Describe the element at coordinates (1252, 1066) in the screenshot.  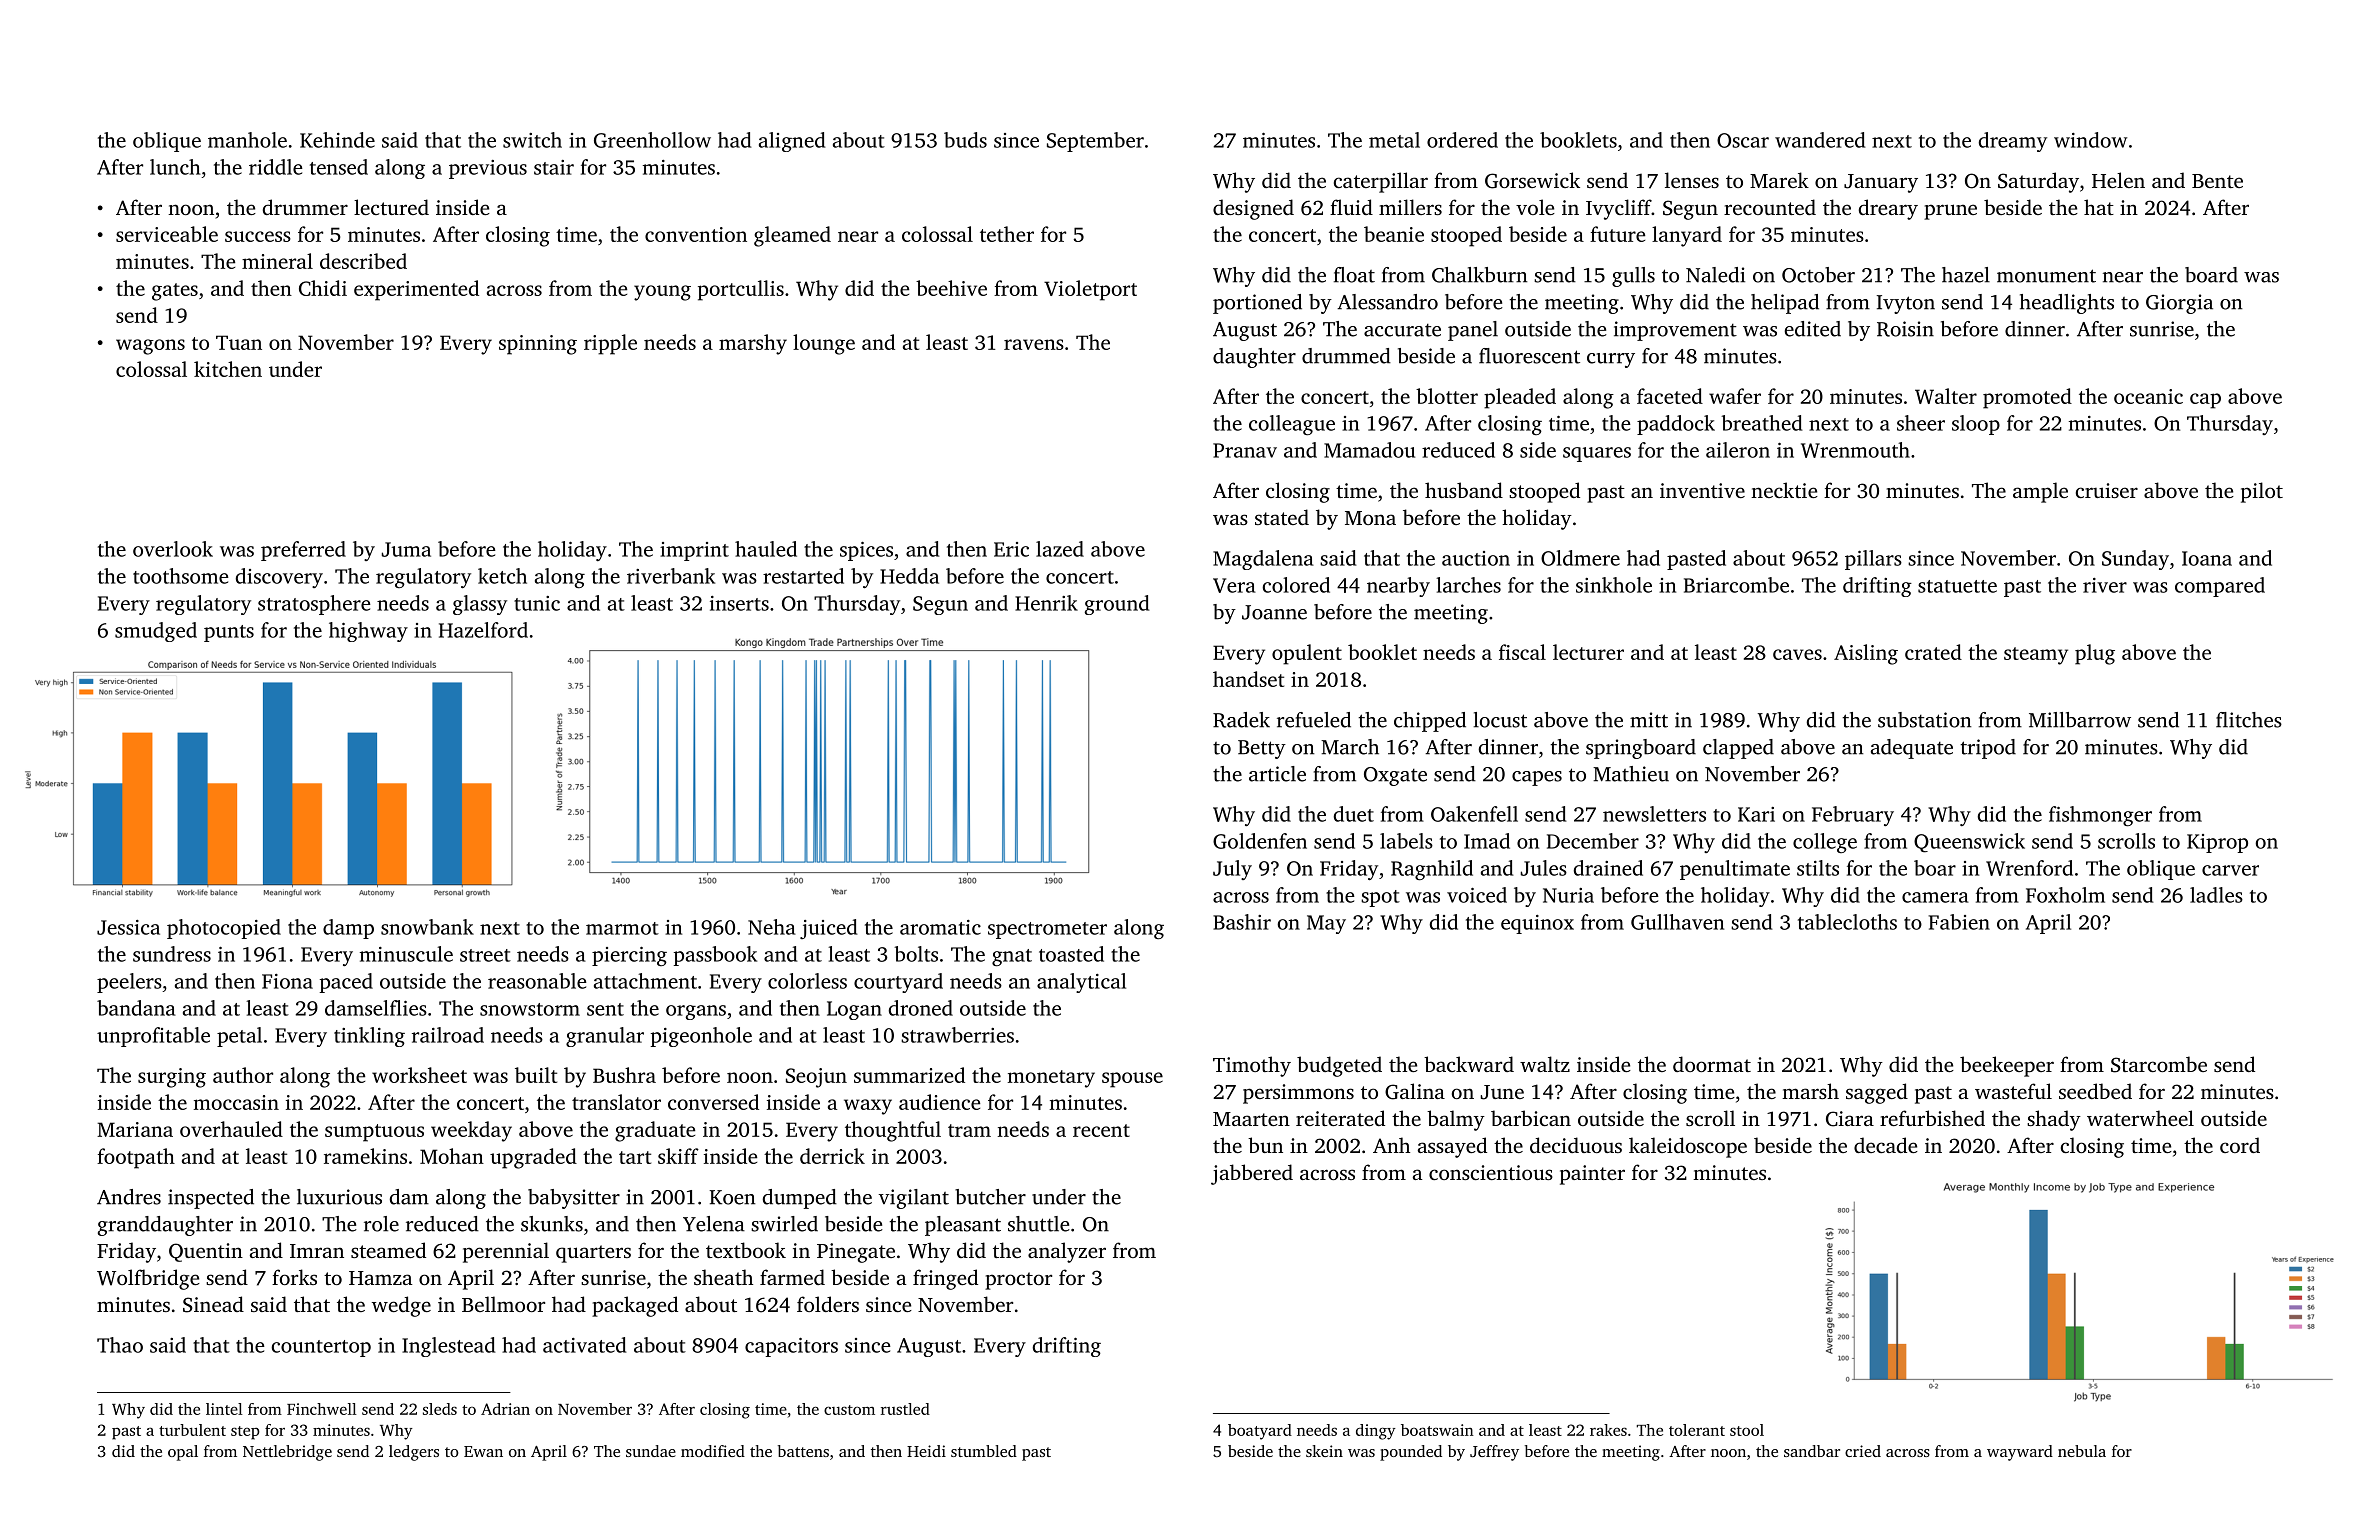
I see `Timothy` at that location.
